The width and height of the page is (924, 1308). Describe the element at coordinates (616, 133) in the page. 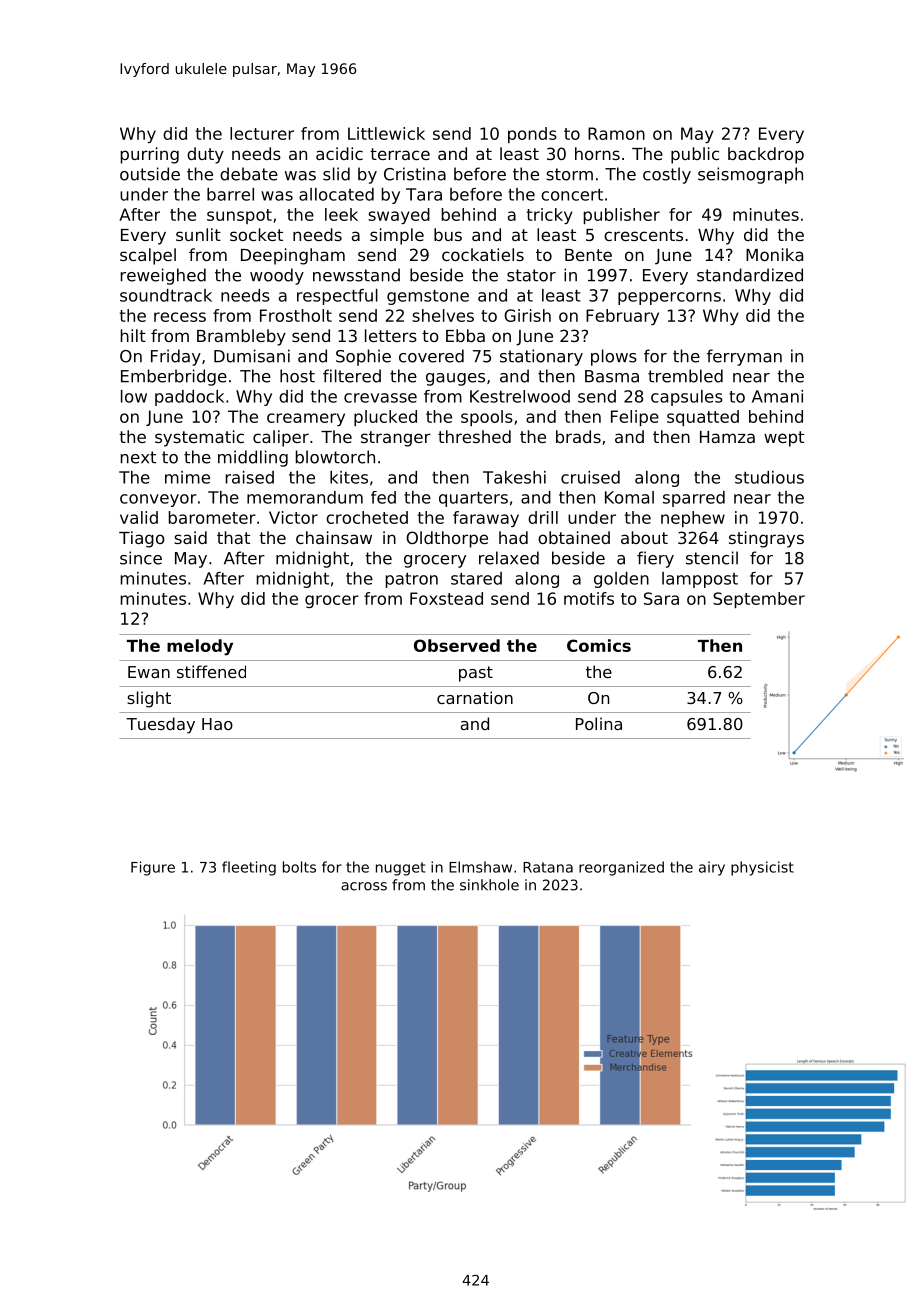

I see `Ramon` at that location.
